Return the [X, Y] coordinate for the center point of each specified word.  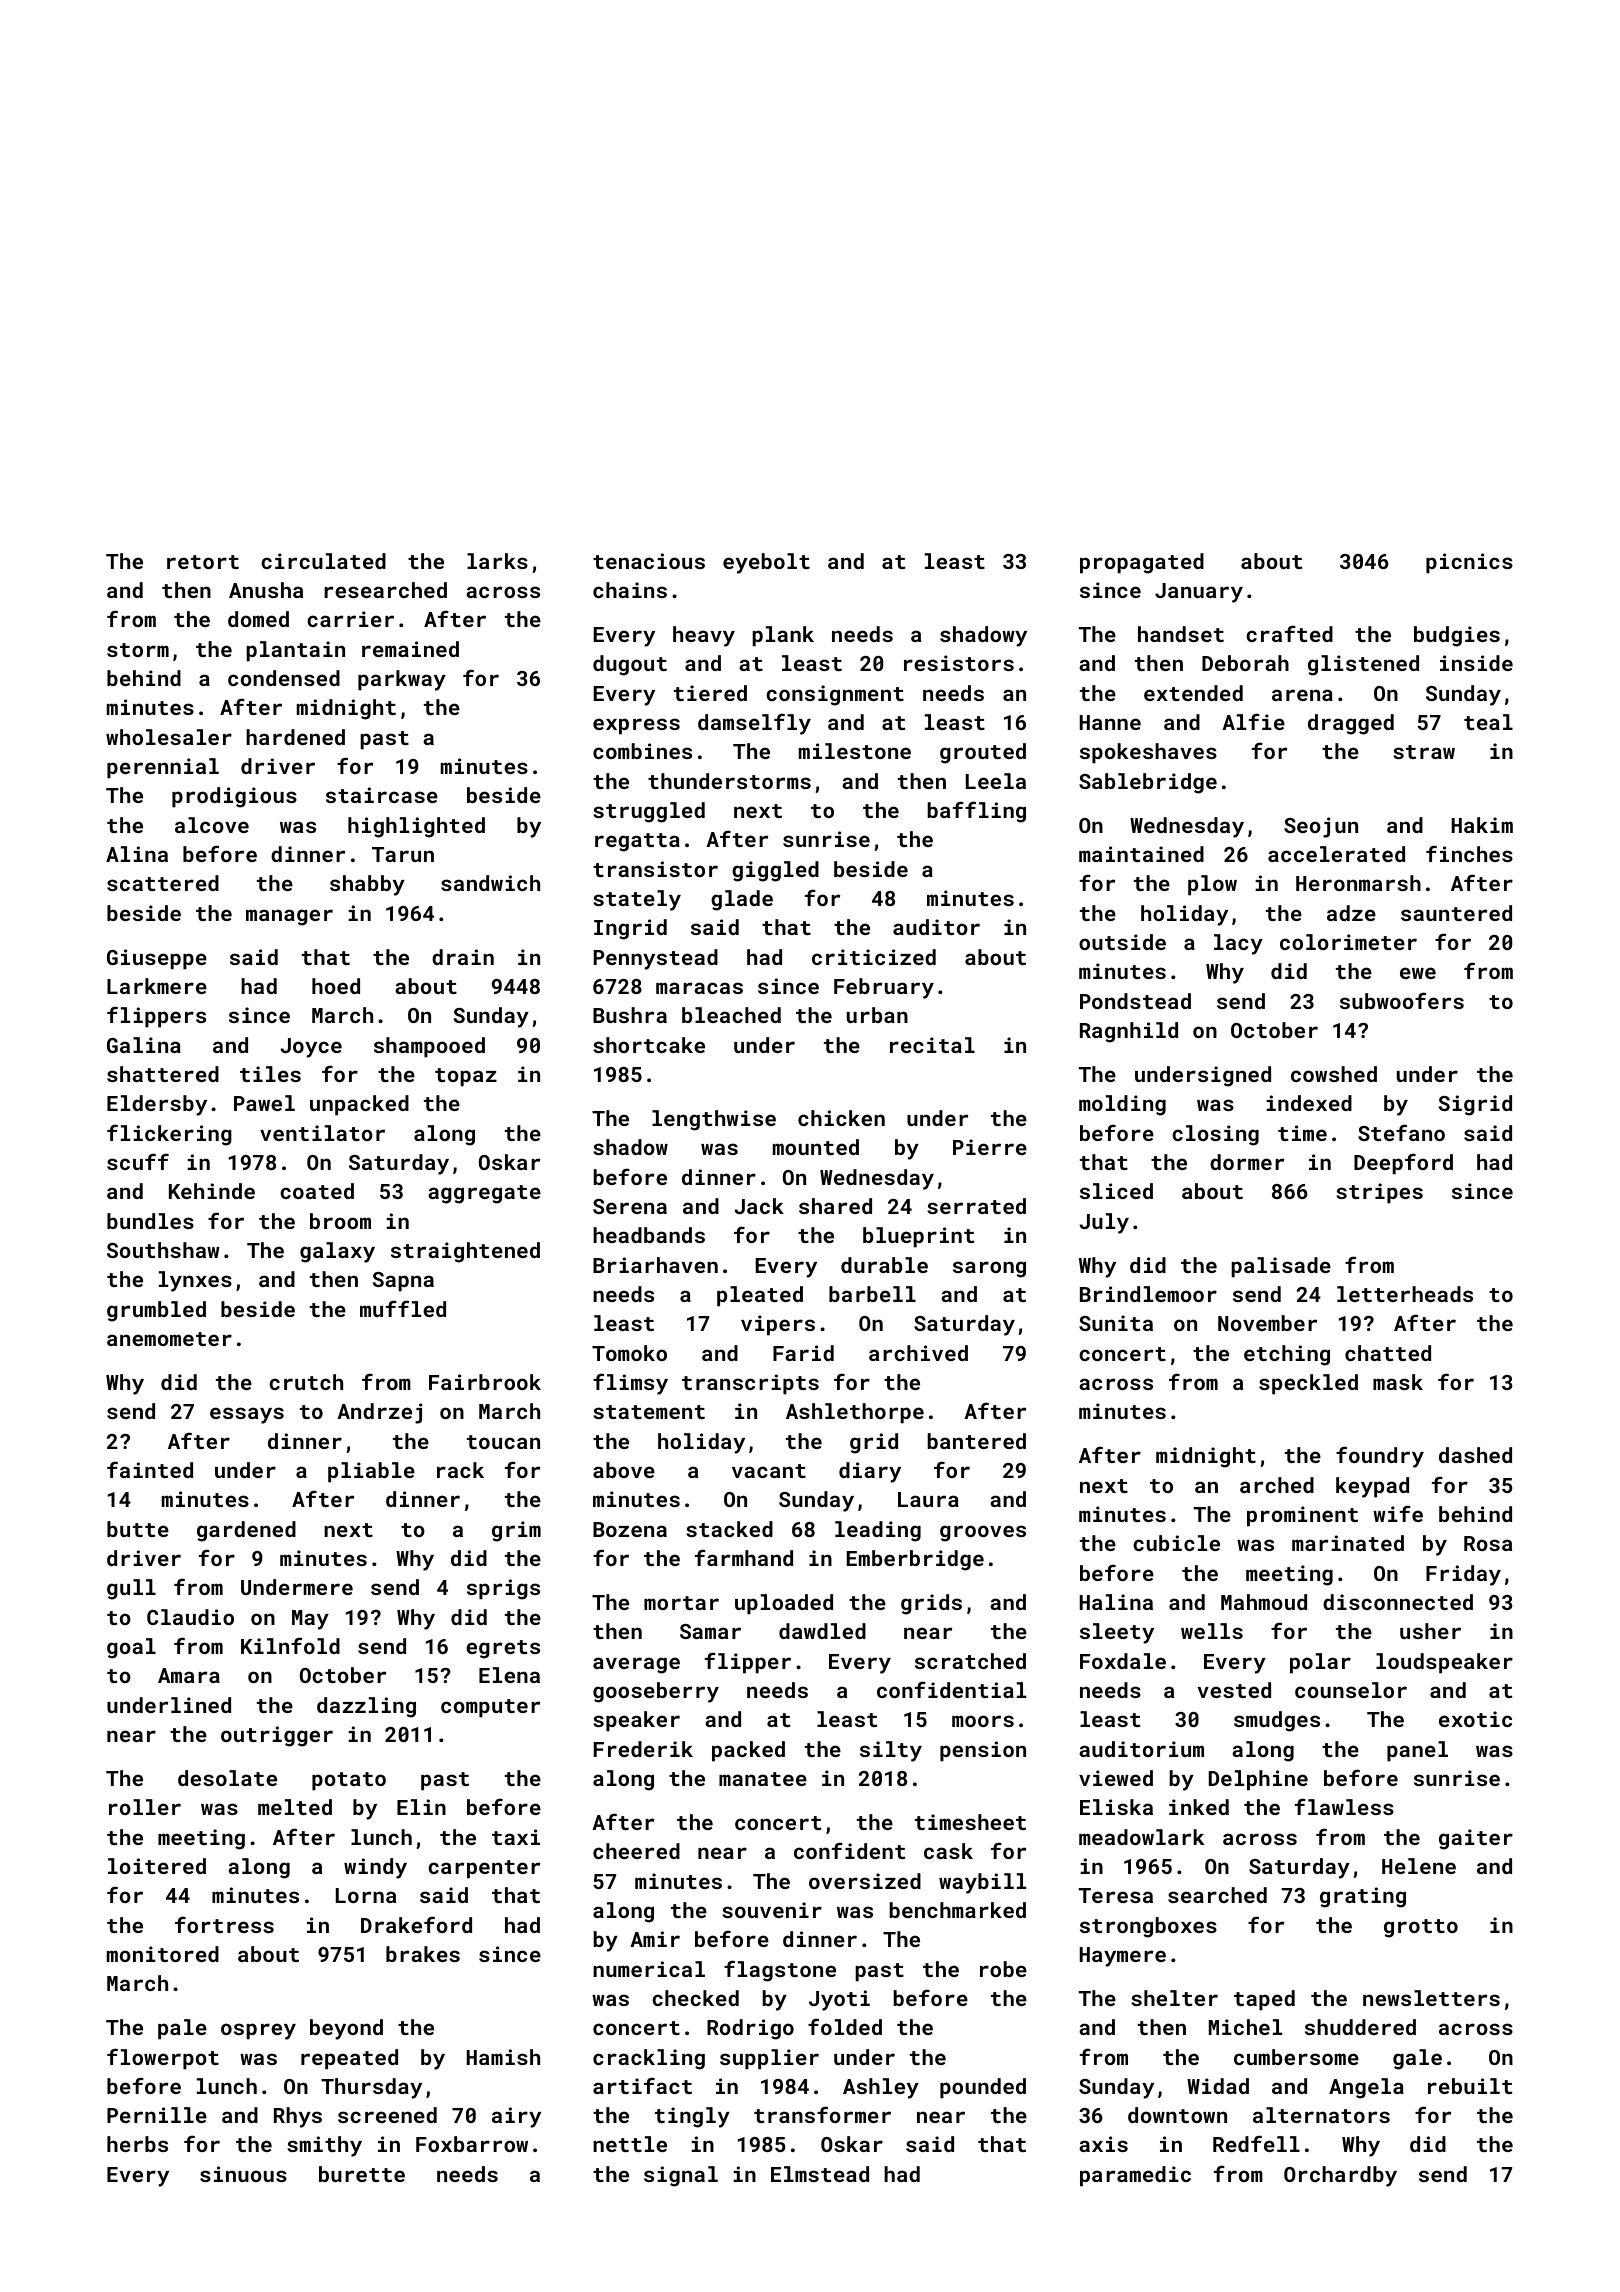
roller [145, 1807]
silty [891, 1751]
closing [1215, 1135]
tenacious [649, 561]
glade [742, 900]
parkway [402, 680]
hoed [336, 986]
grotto [1421, 1928]
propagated [1142, 563]
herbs [137, 2144]
